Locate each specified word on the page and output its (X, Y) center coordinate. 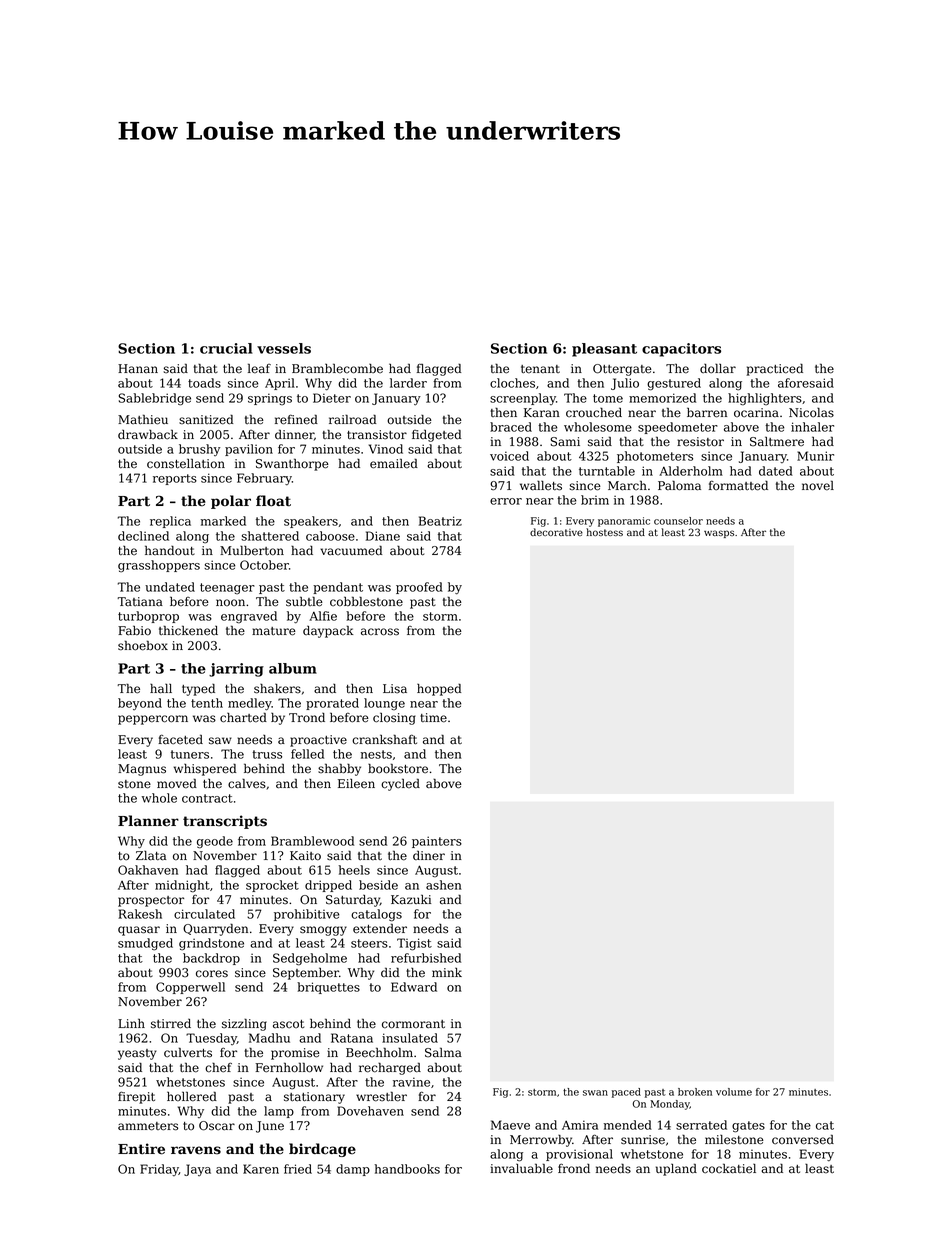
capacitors (681, 350)
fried (298, 1169)
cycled (400, 784)
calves (247, 784)
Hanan (138, 369)
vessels (284, 348)
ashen (444, 885)
